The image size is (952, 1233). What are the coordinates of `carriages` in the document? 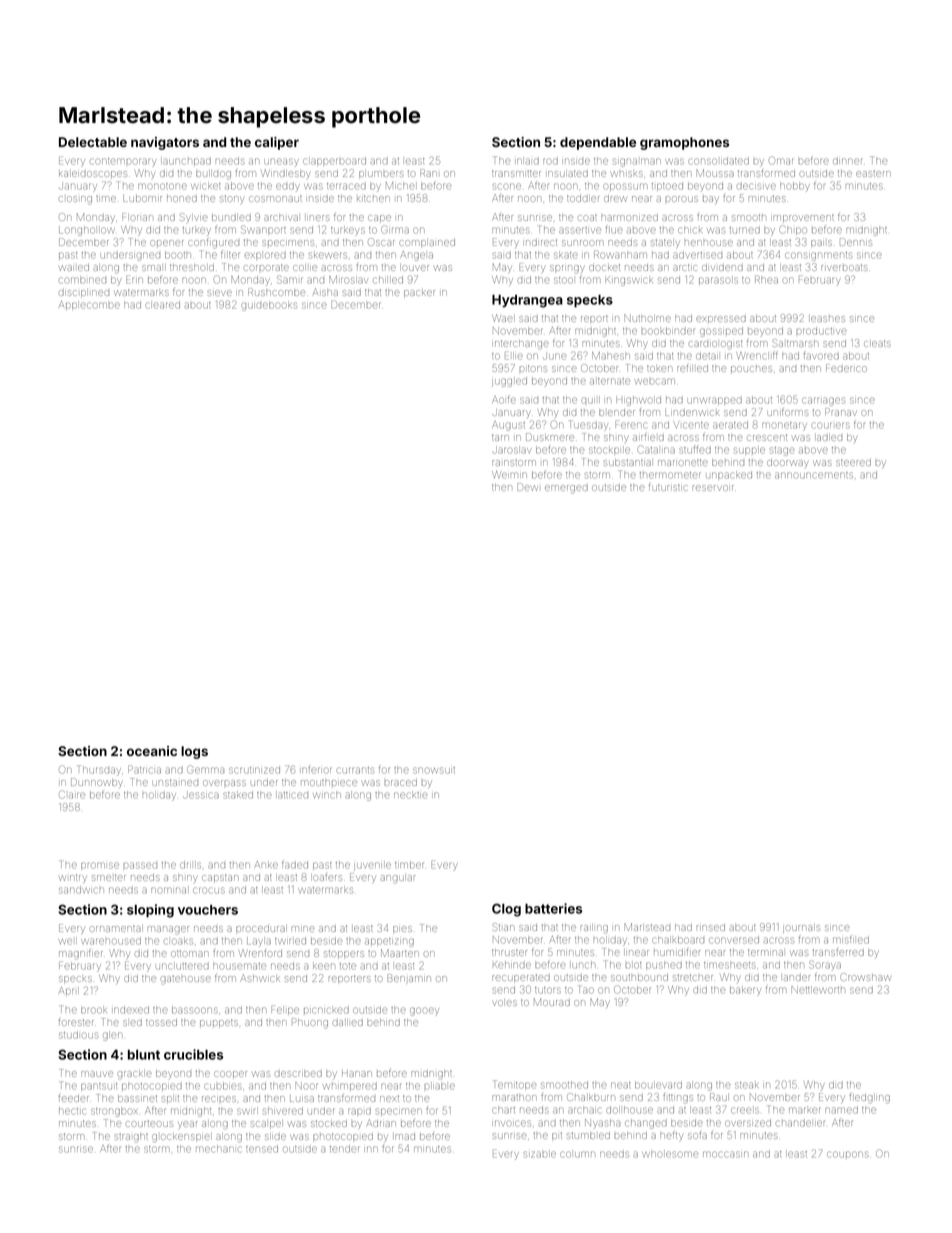 It's located at (824, 401).
